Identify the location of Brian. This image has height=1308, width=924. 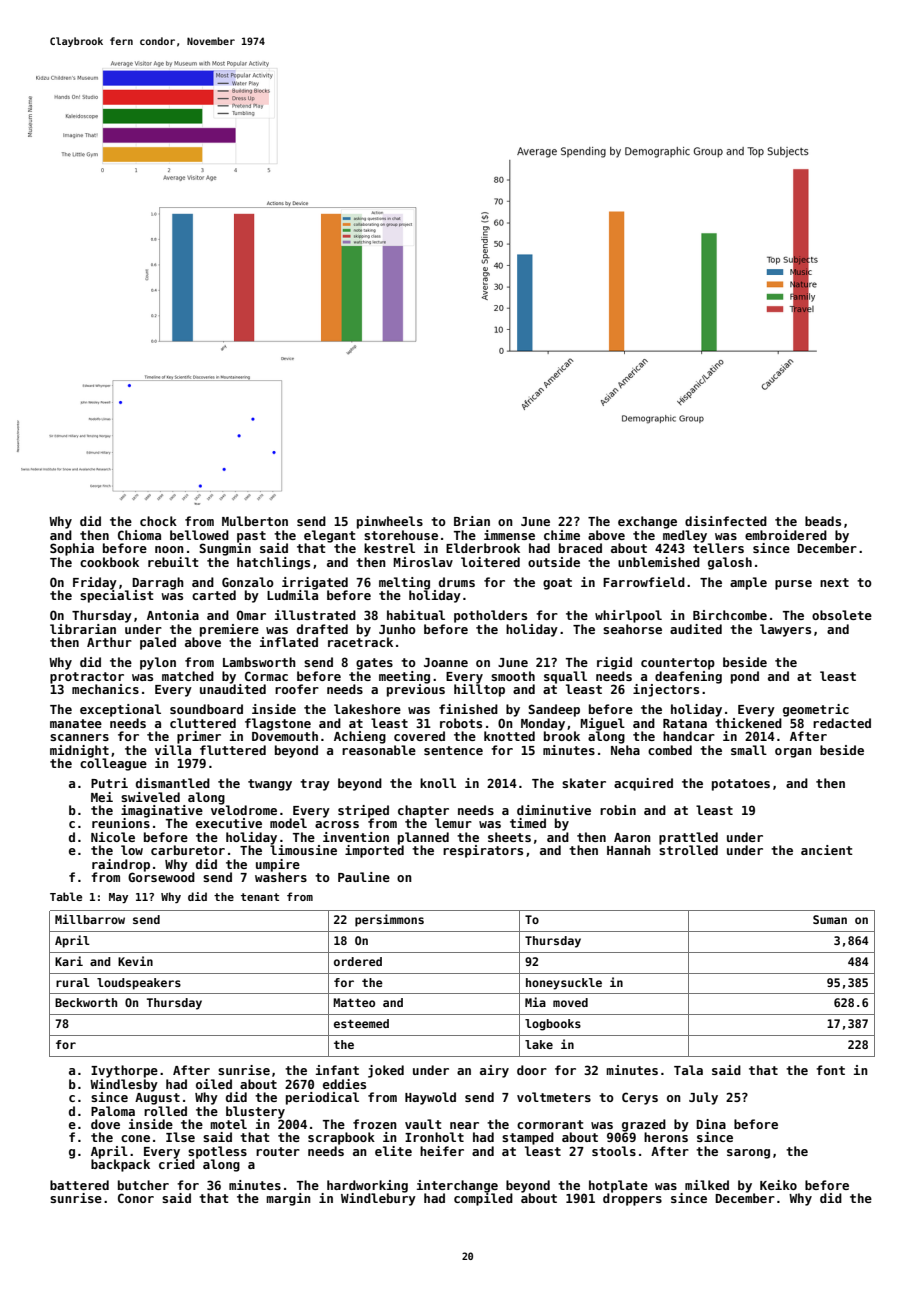
(472, 521).
